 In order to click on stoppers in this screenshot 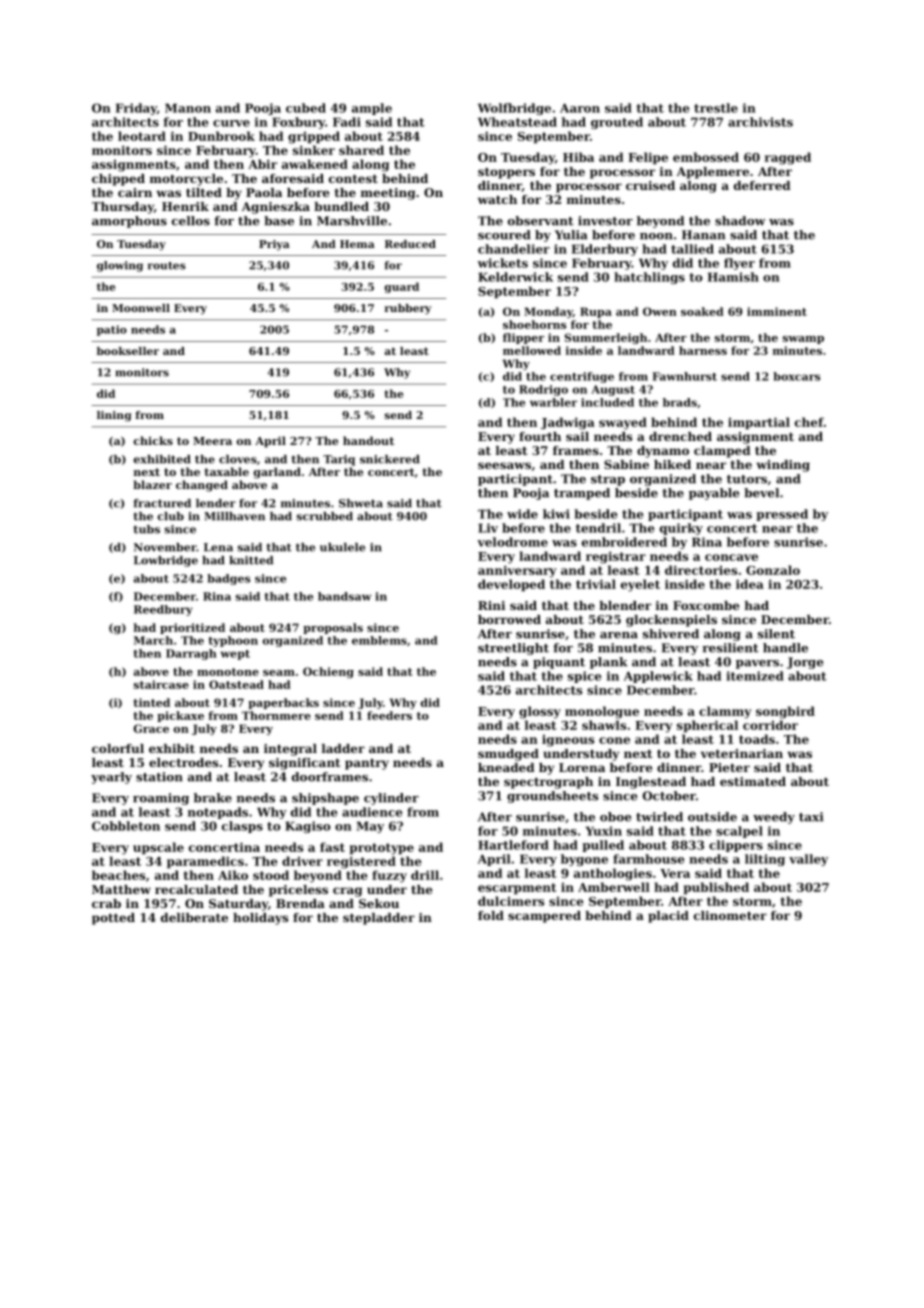, I will do `click(506, 173)`.
